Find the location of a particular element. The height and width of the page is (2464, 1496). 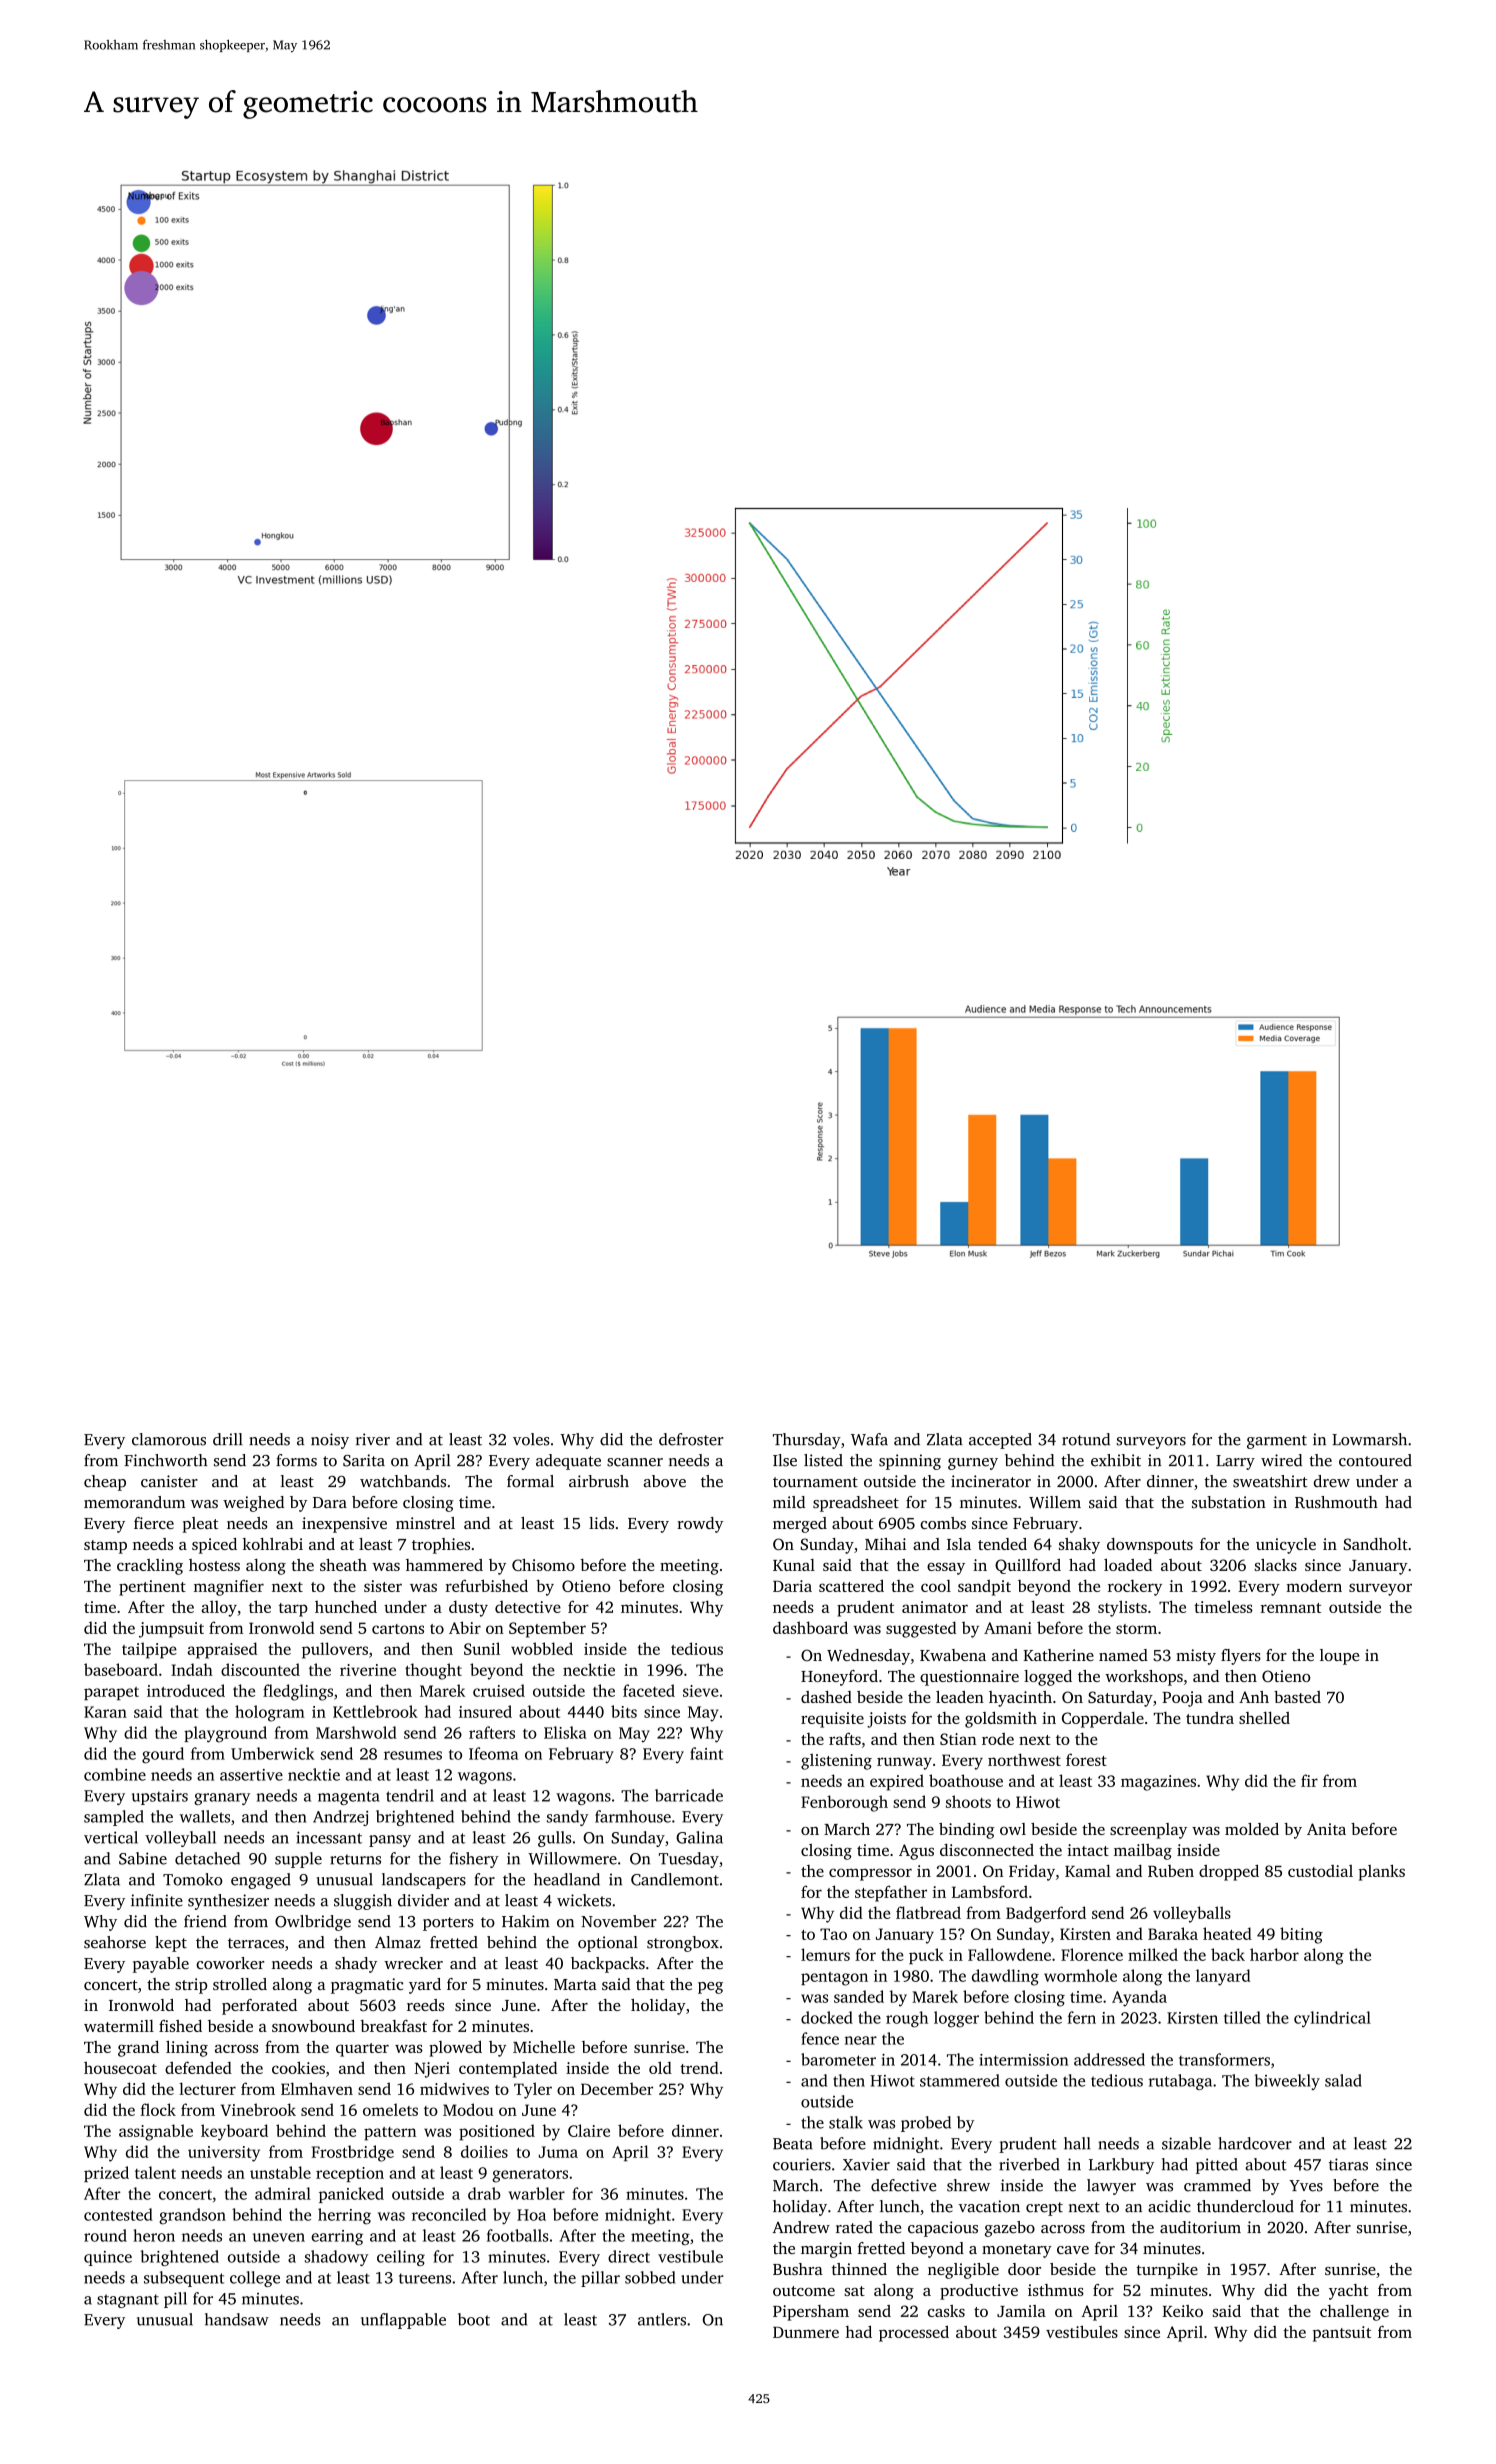

clamorous is located at coordinates (169, 1439).
